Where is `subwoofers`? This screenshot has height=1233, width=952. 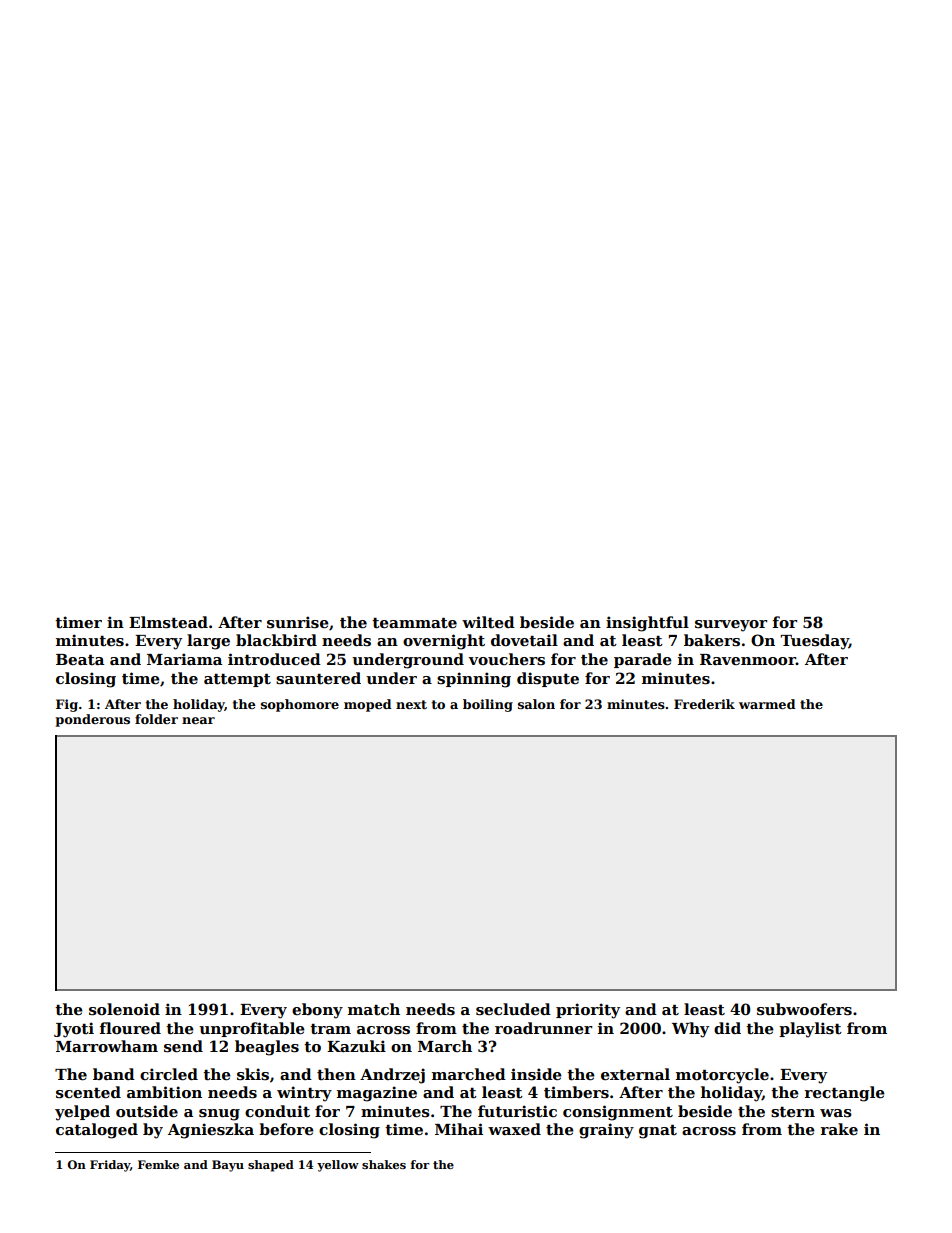 subwoofers is located at coordinates (804, 1009).
